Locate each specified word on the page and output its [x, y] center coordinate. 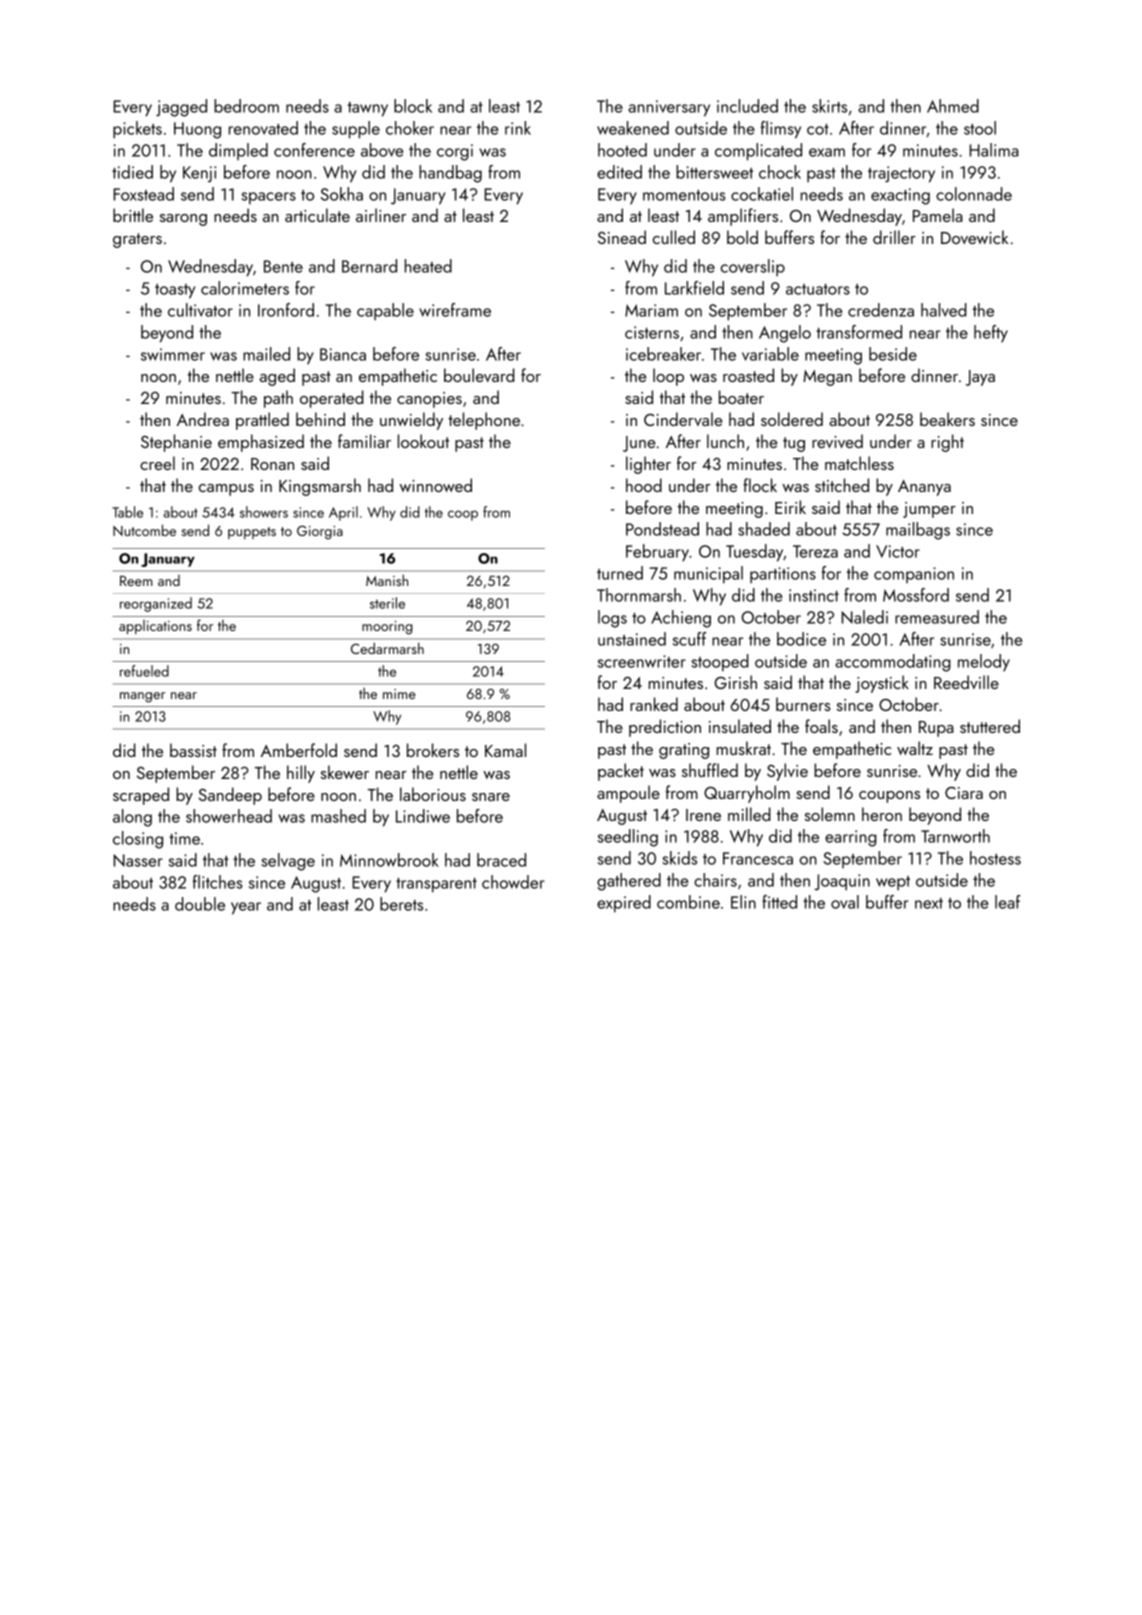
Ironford [286, 310]
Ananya [924, 488]
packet [621, 772]
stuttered [990, 726]
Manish [387, 580]
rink [518, 128]
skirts [829, 106]
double [200, 904]
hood [644, 485]
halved [944, 310]
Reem [136, 581]
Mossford [916, 595]
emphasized [261, 443]
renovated [263, 128]
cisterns [652, 332]
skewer [345, 772]
